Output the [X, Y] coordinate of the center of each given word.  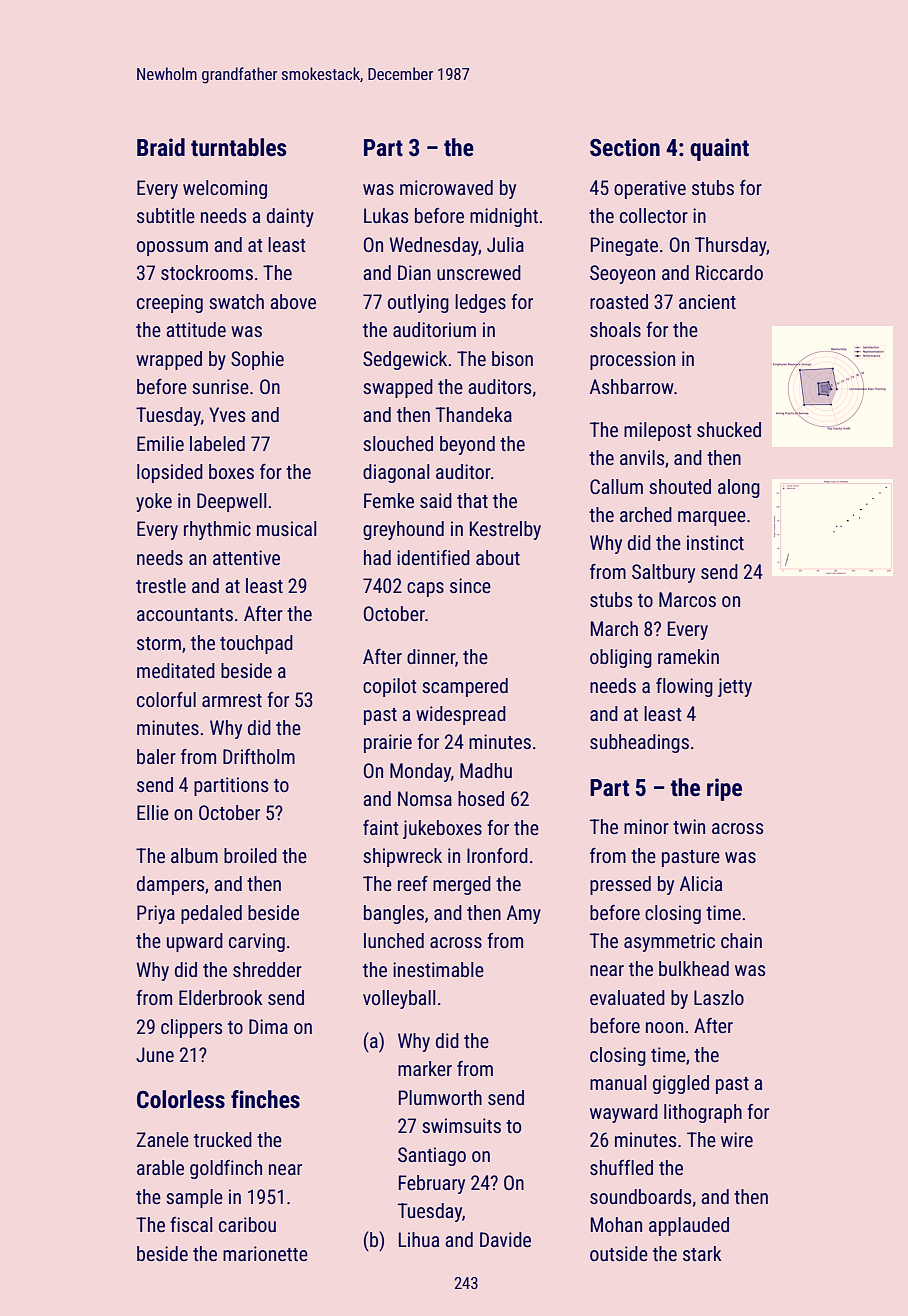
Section [625, 147]
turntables [239, 147]
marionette [265, 1253]
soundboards [640, 1196]
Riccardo [729, 272]
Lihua [419, 1239]
